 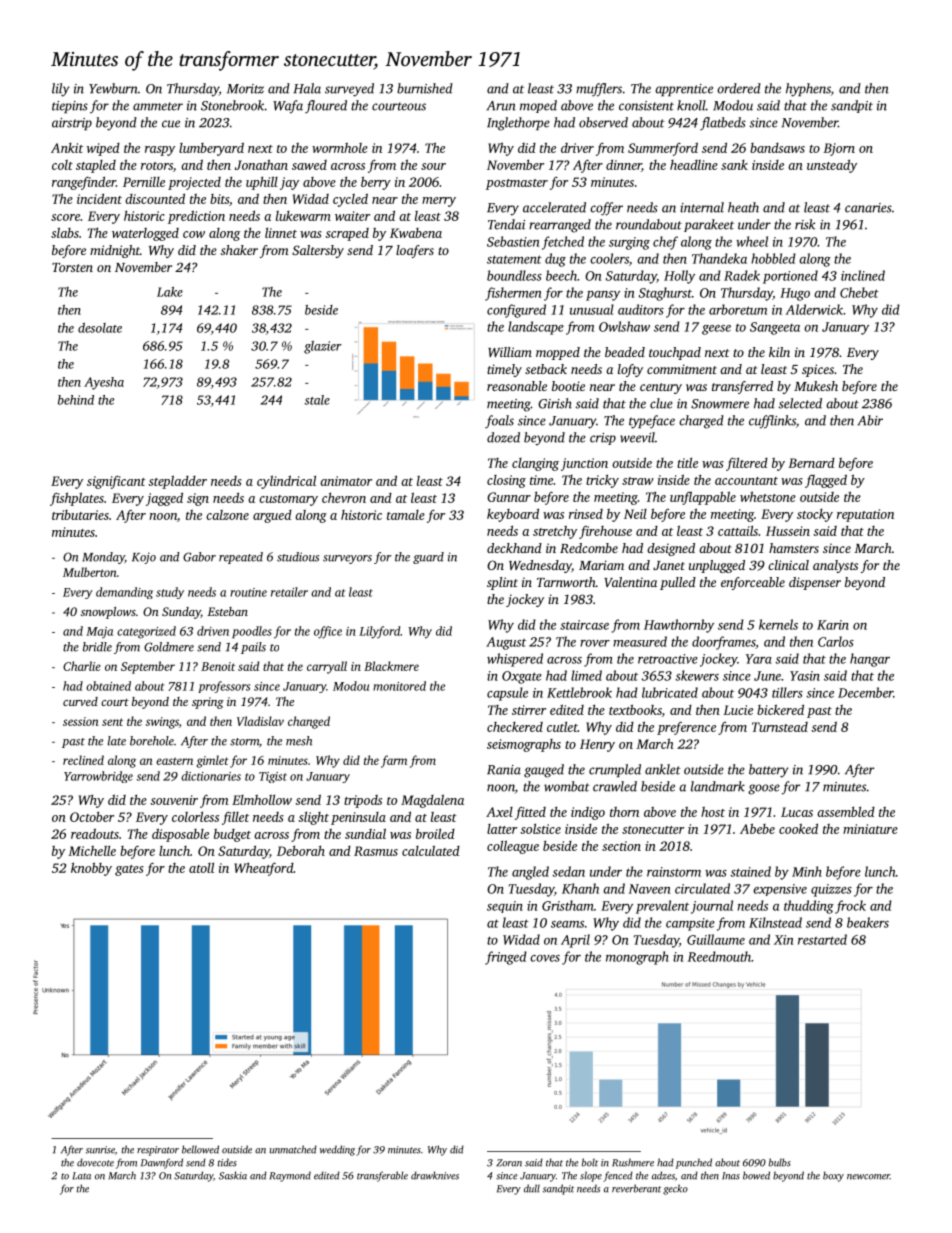 What do you see at coordinates (509, 497) in the image?
I see `Gunnar` at bounding box center [509, 497].
